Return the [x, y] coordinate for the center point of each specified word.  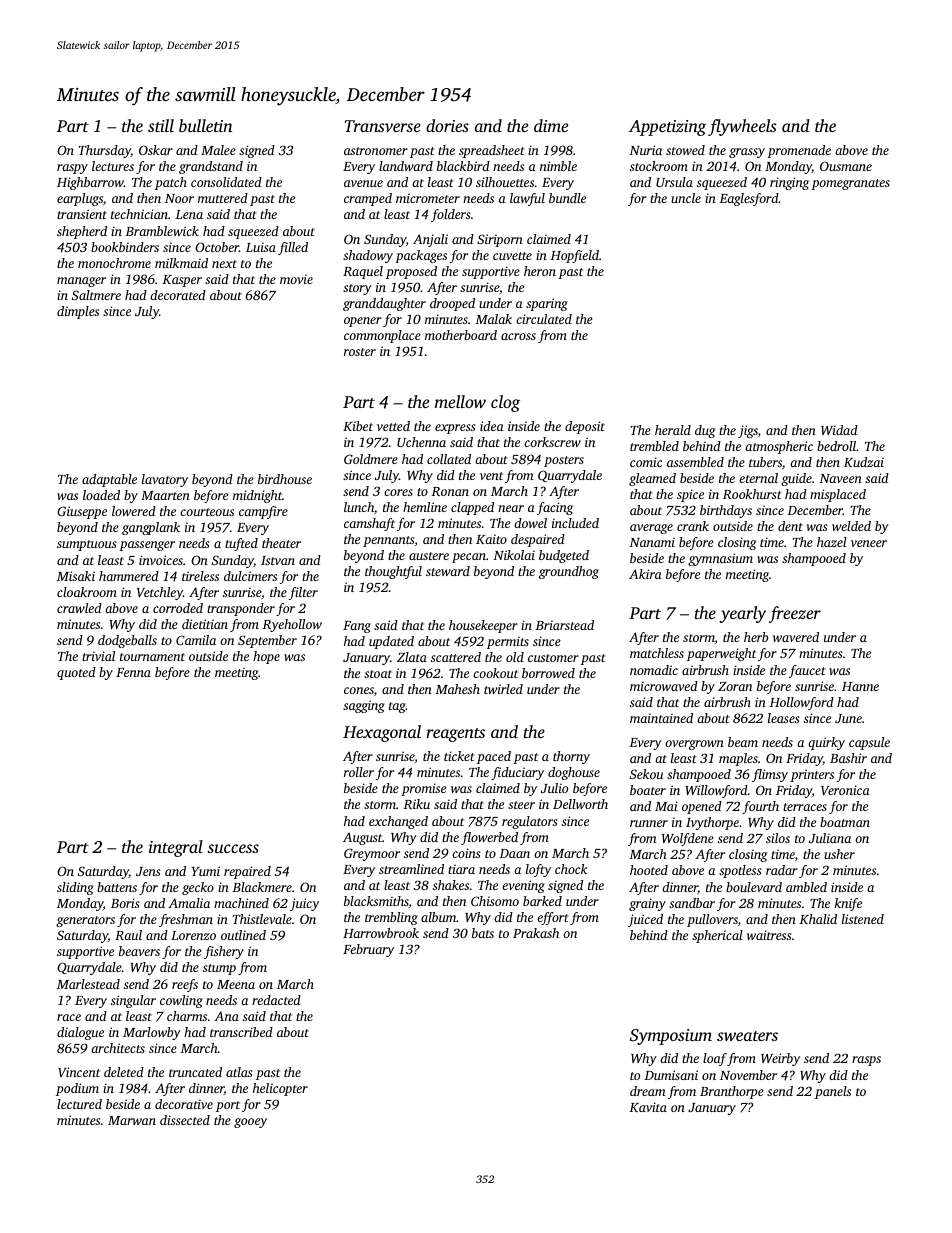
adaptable [109, 480]
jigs [748, 431]
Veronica [845, 790]
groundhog [569, 572]
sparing [547, 304]
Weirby [780, 1059]
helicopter [280, 1089]
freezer [795, 614]
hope [266, 657]
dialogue [80, 1033]
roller [359, 772]
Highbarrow [90, 183]
